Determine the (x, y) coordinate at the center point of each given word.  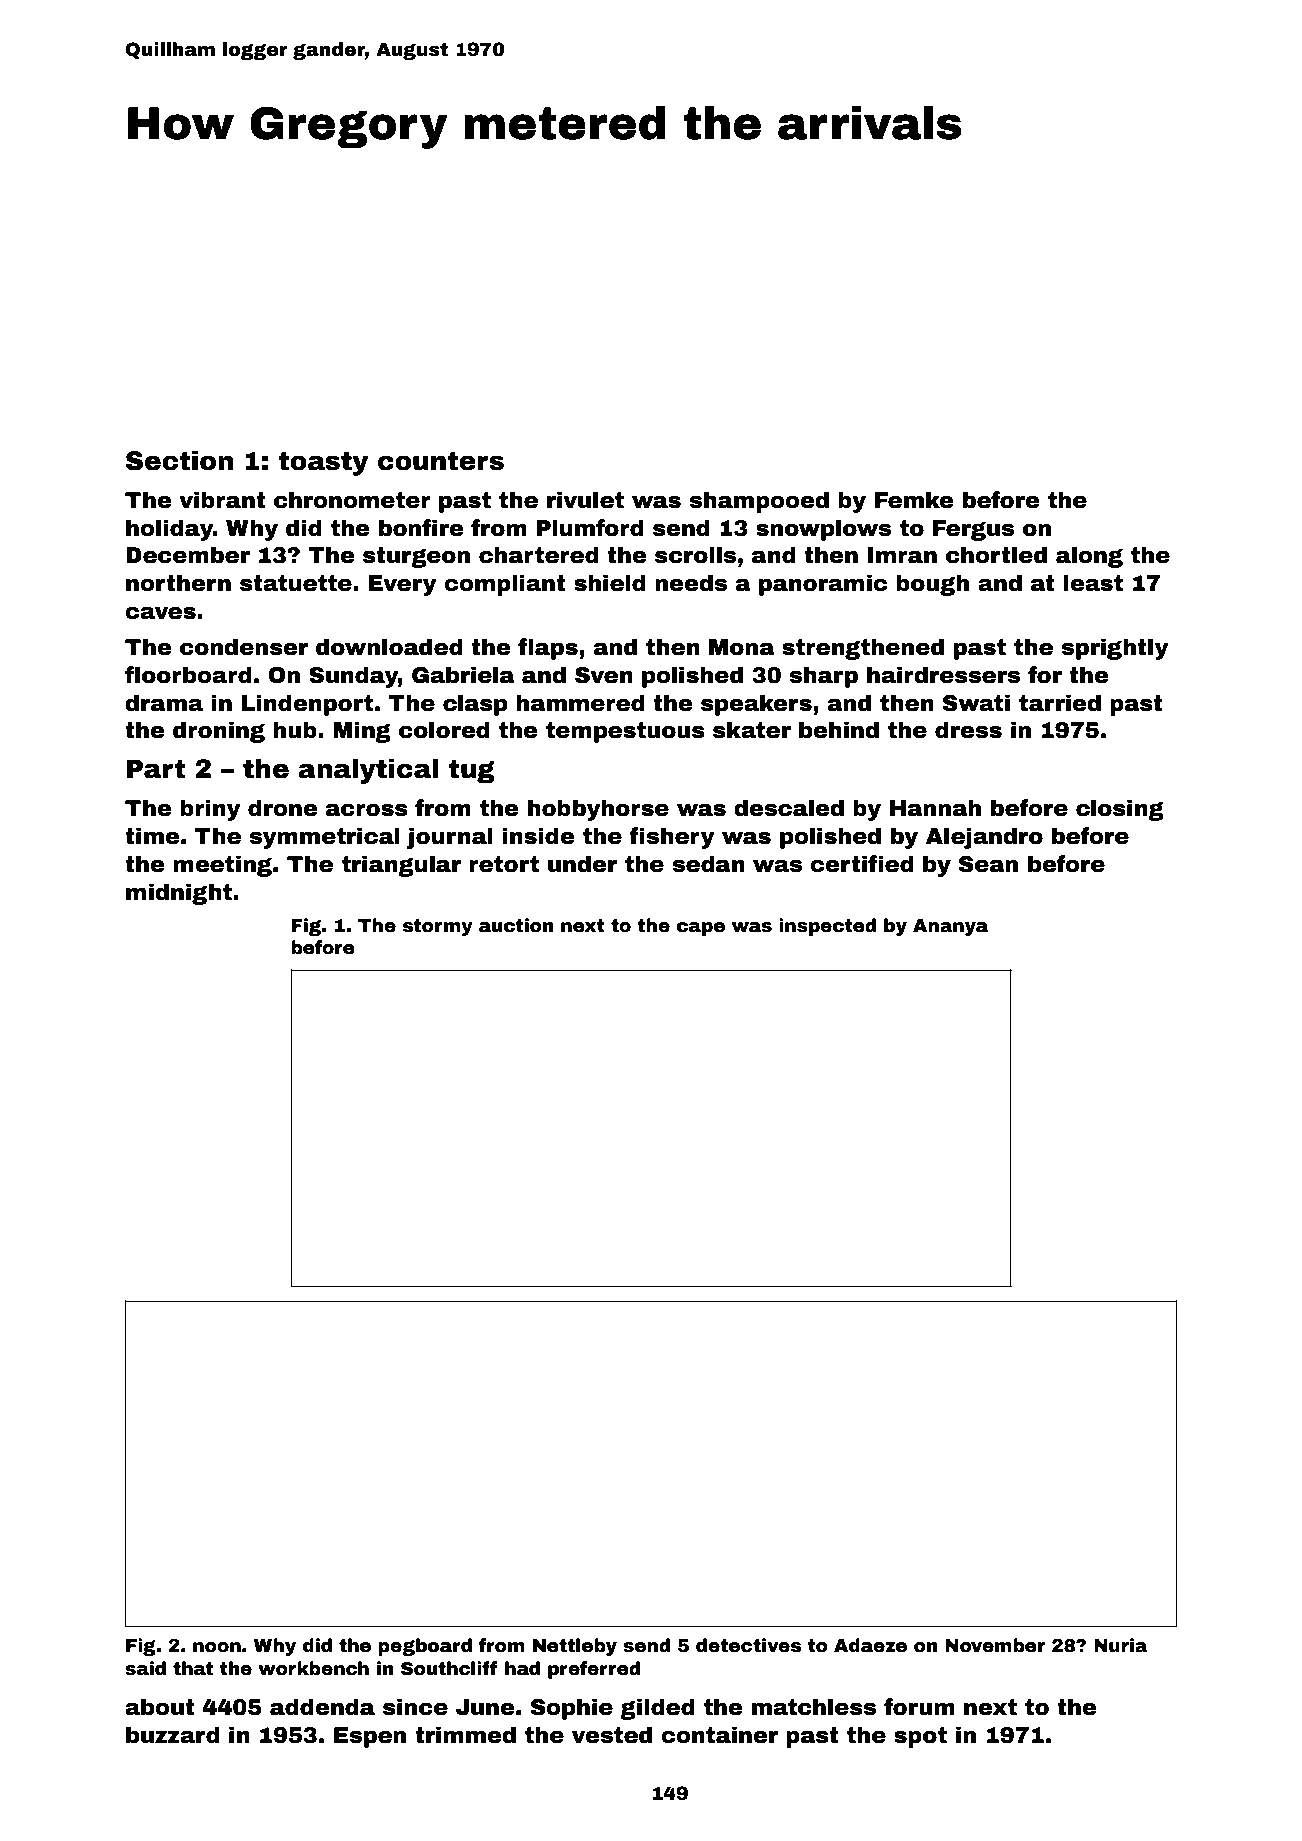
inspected (827, 927)
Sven (604, 675)
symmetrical (324, 838)
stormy (438, 927)
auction (516, 925)
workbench (313, 1668)
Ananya (950, 927)
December (188, 555)
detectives (748, 1645)
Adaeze (870, 1645)
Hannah (935, 808)
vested (612, 1735)
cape (701, 929)
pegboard (425, 1647)
